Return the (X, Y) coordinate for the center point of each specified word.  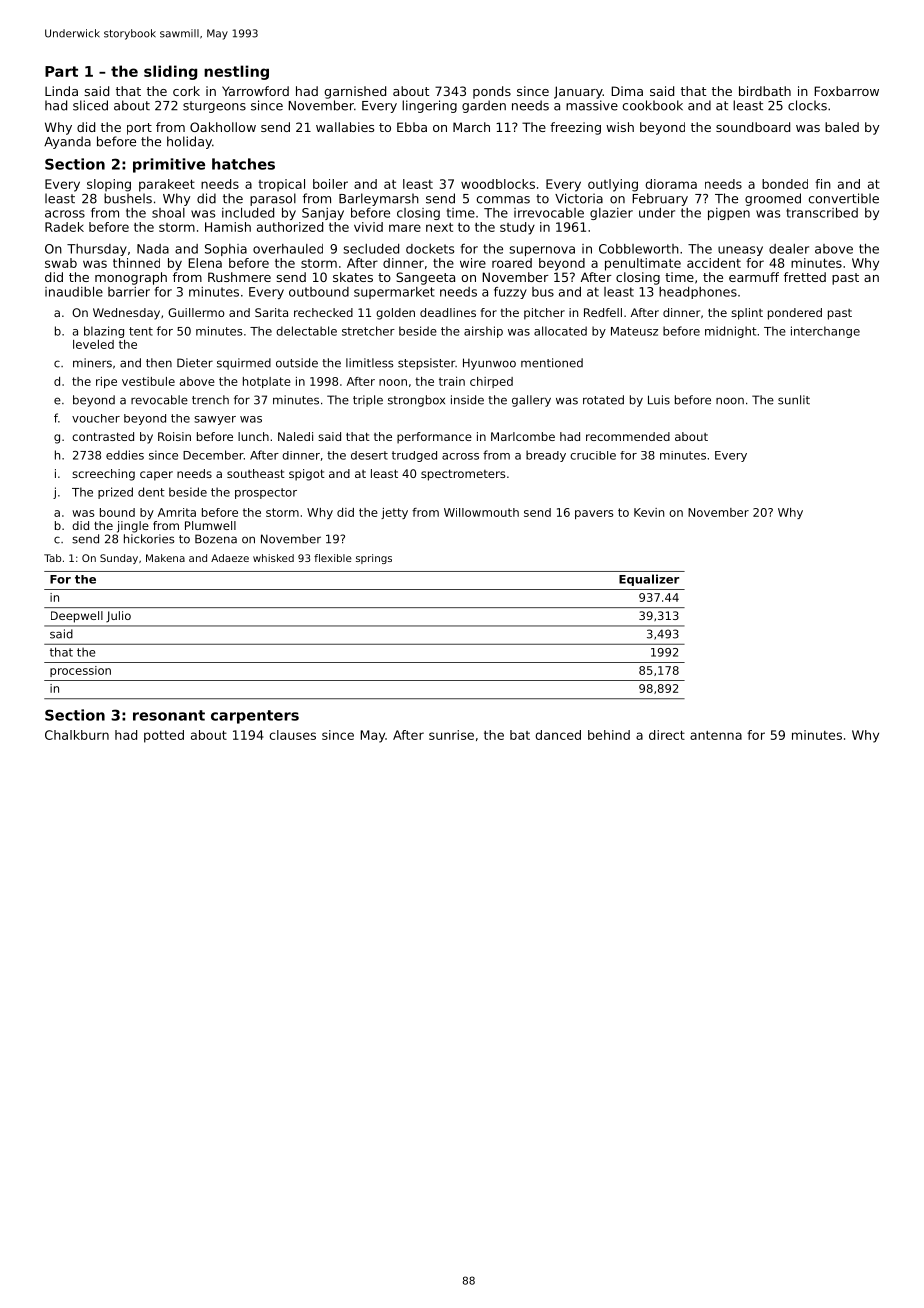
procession (80, 671)
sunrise (451, 735)
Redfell (603, 312)
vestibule (148, 381)
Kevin (649, 512)
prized (115, 493)
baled (842, 127)
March (471, 127)
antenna (716, 735)
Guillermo (196, 312)
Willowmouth (481, 512)
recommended (628, 436)
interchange (825, 332)
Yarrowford (255, 91)
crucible (593, 455)
